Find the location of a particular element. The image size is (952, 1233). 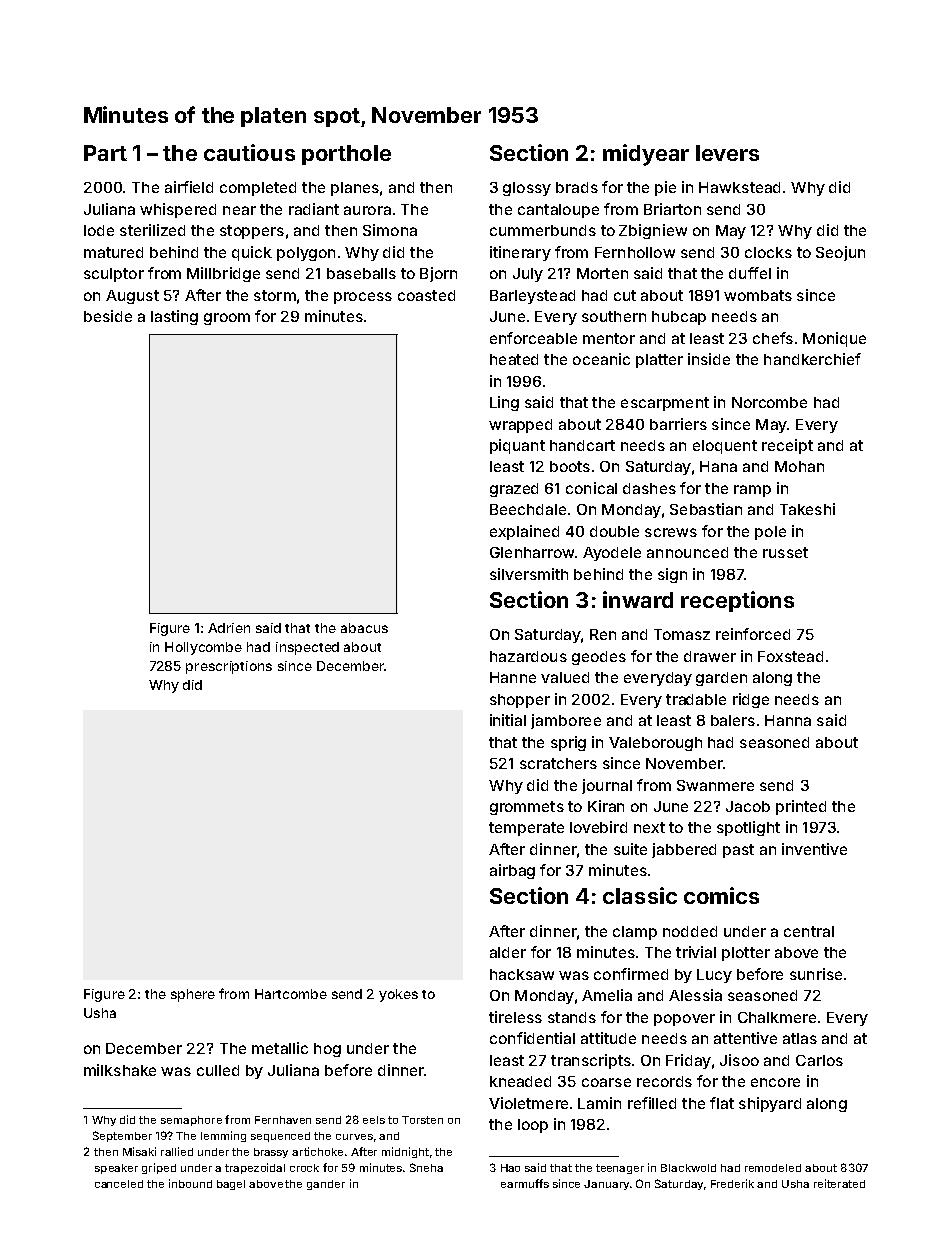

groom is located at coordinates (227, 319).
